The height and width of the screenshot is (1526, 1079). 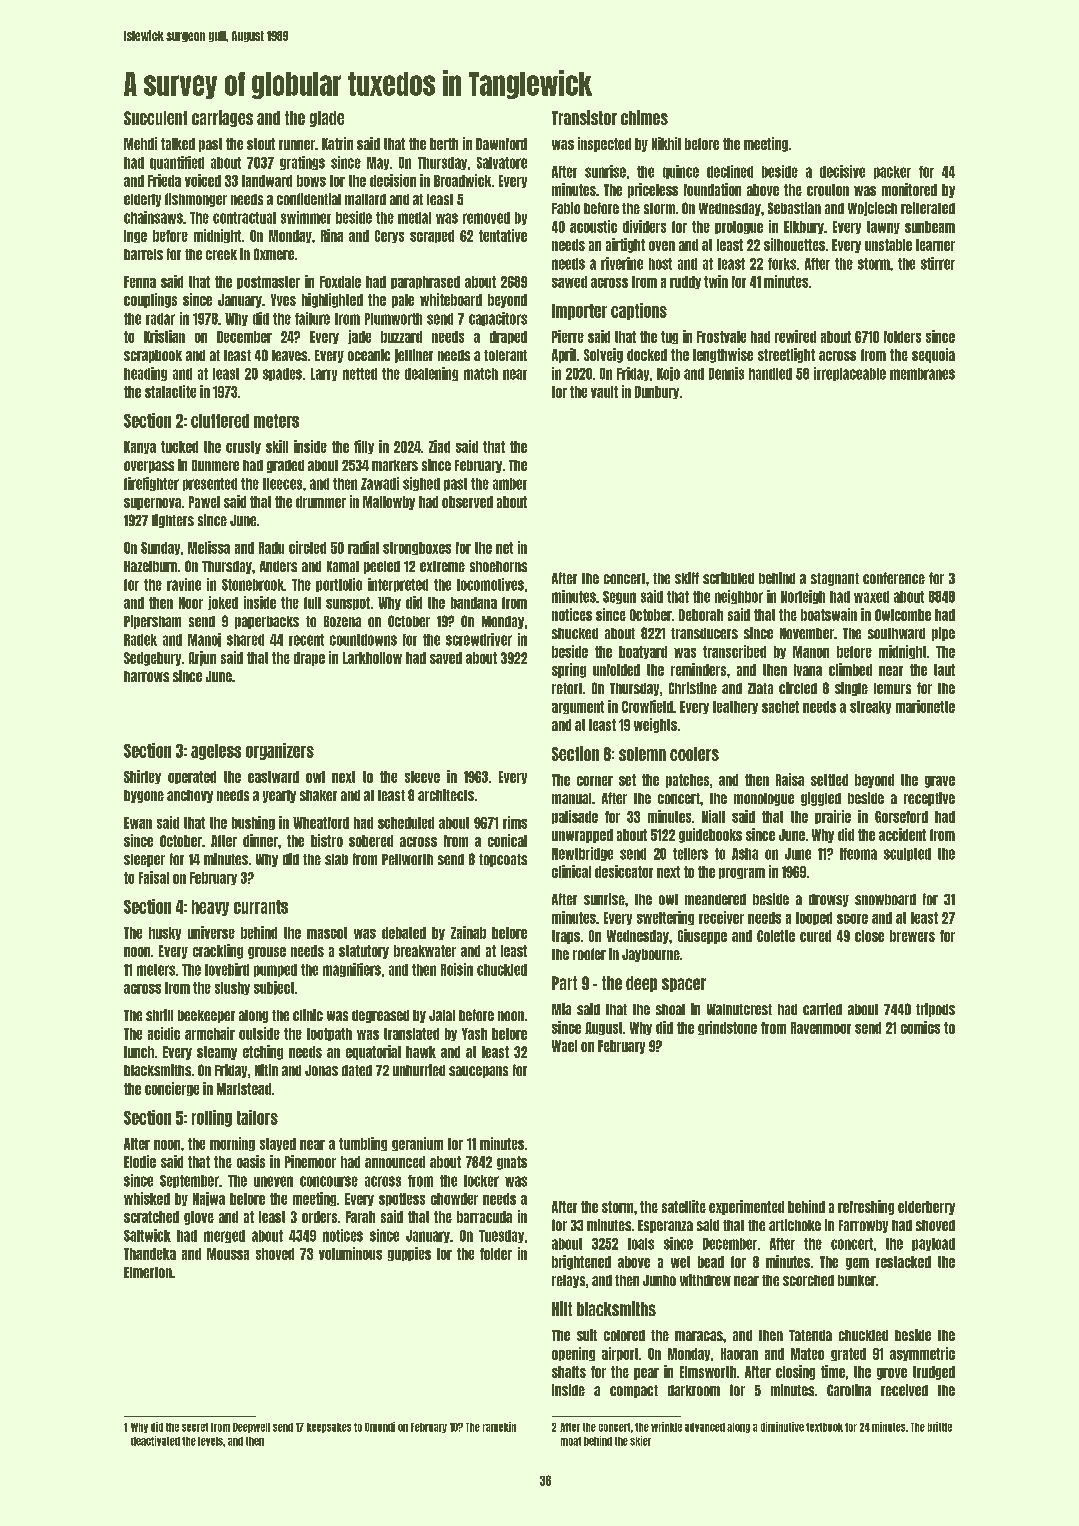 I want to click on carriages, so click(x=222, y=118).
